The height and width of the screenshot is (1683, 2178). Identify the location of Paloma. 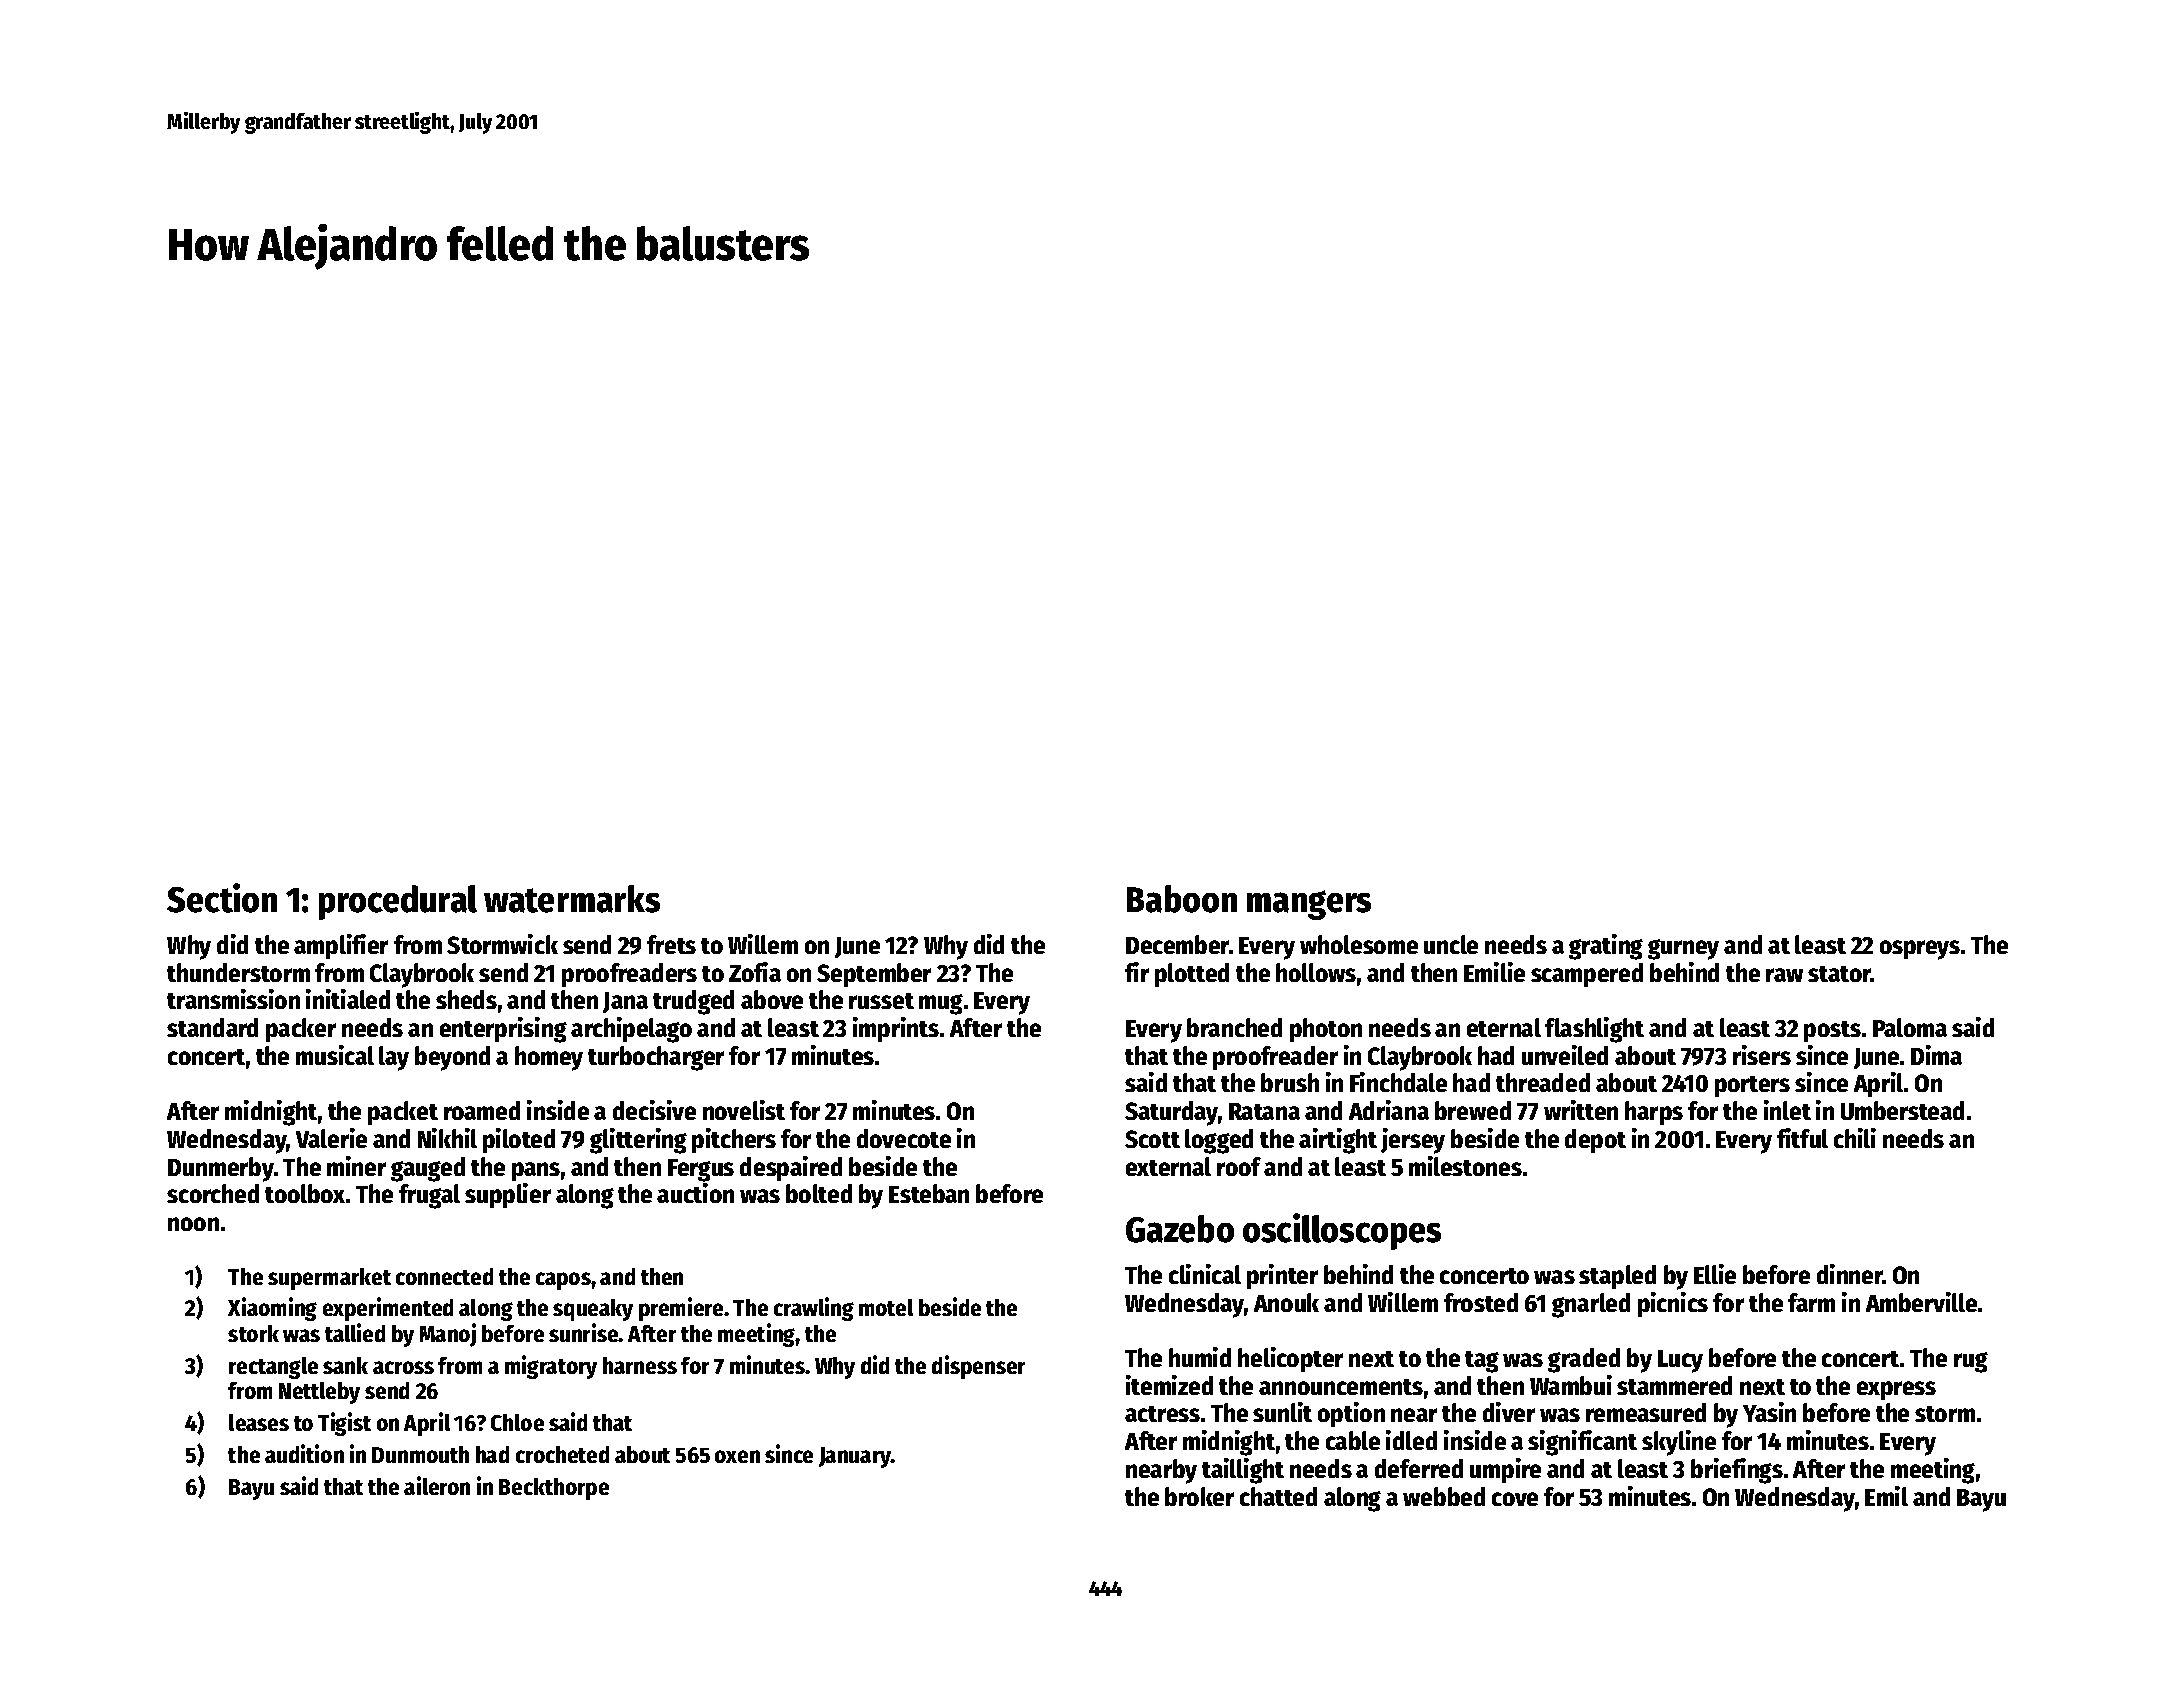
(1910, 1027).
